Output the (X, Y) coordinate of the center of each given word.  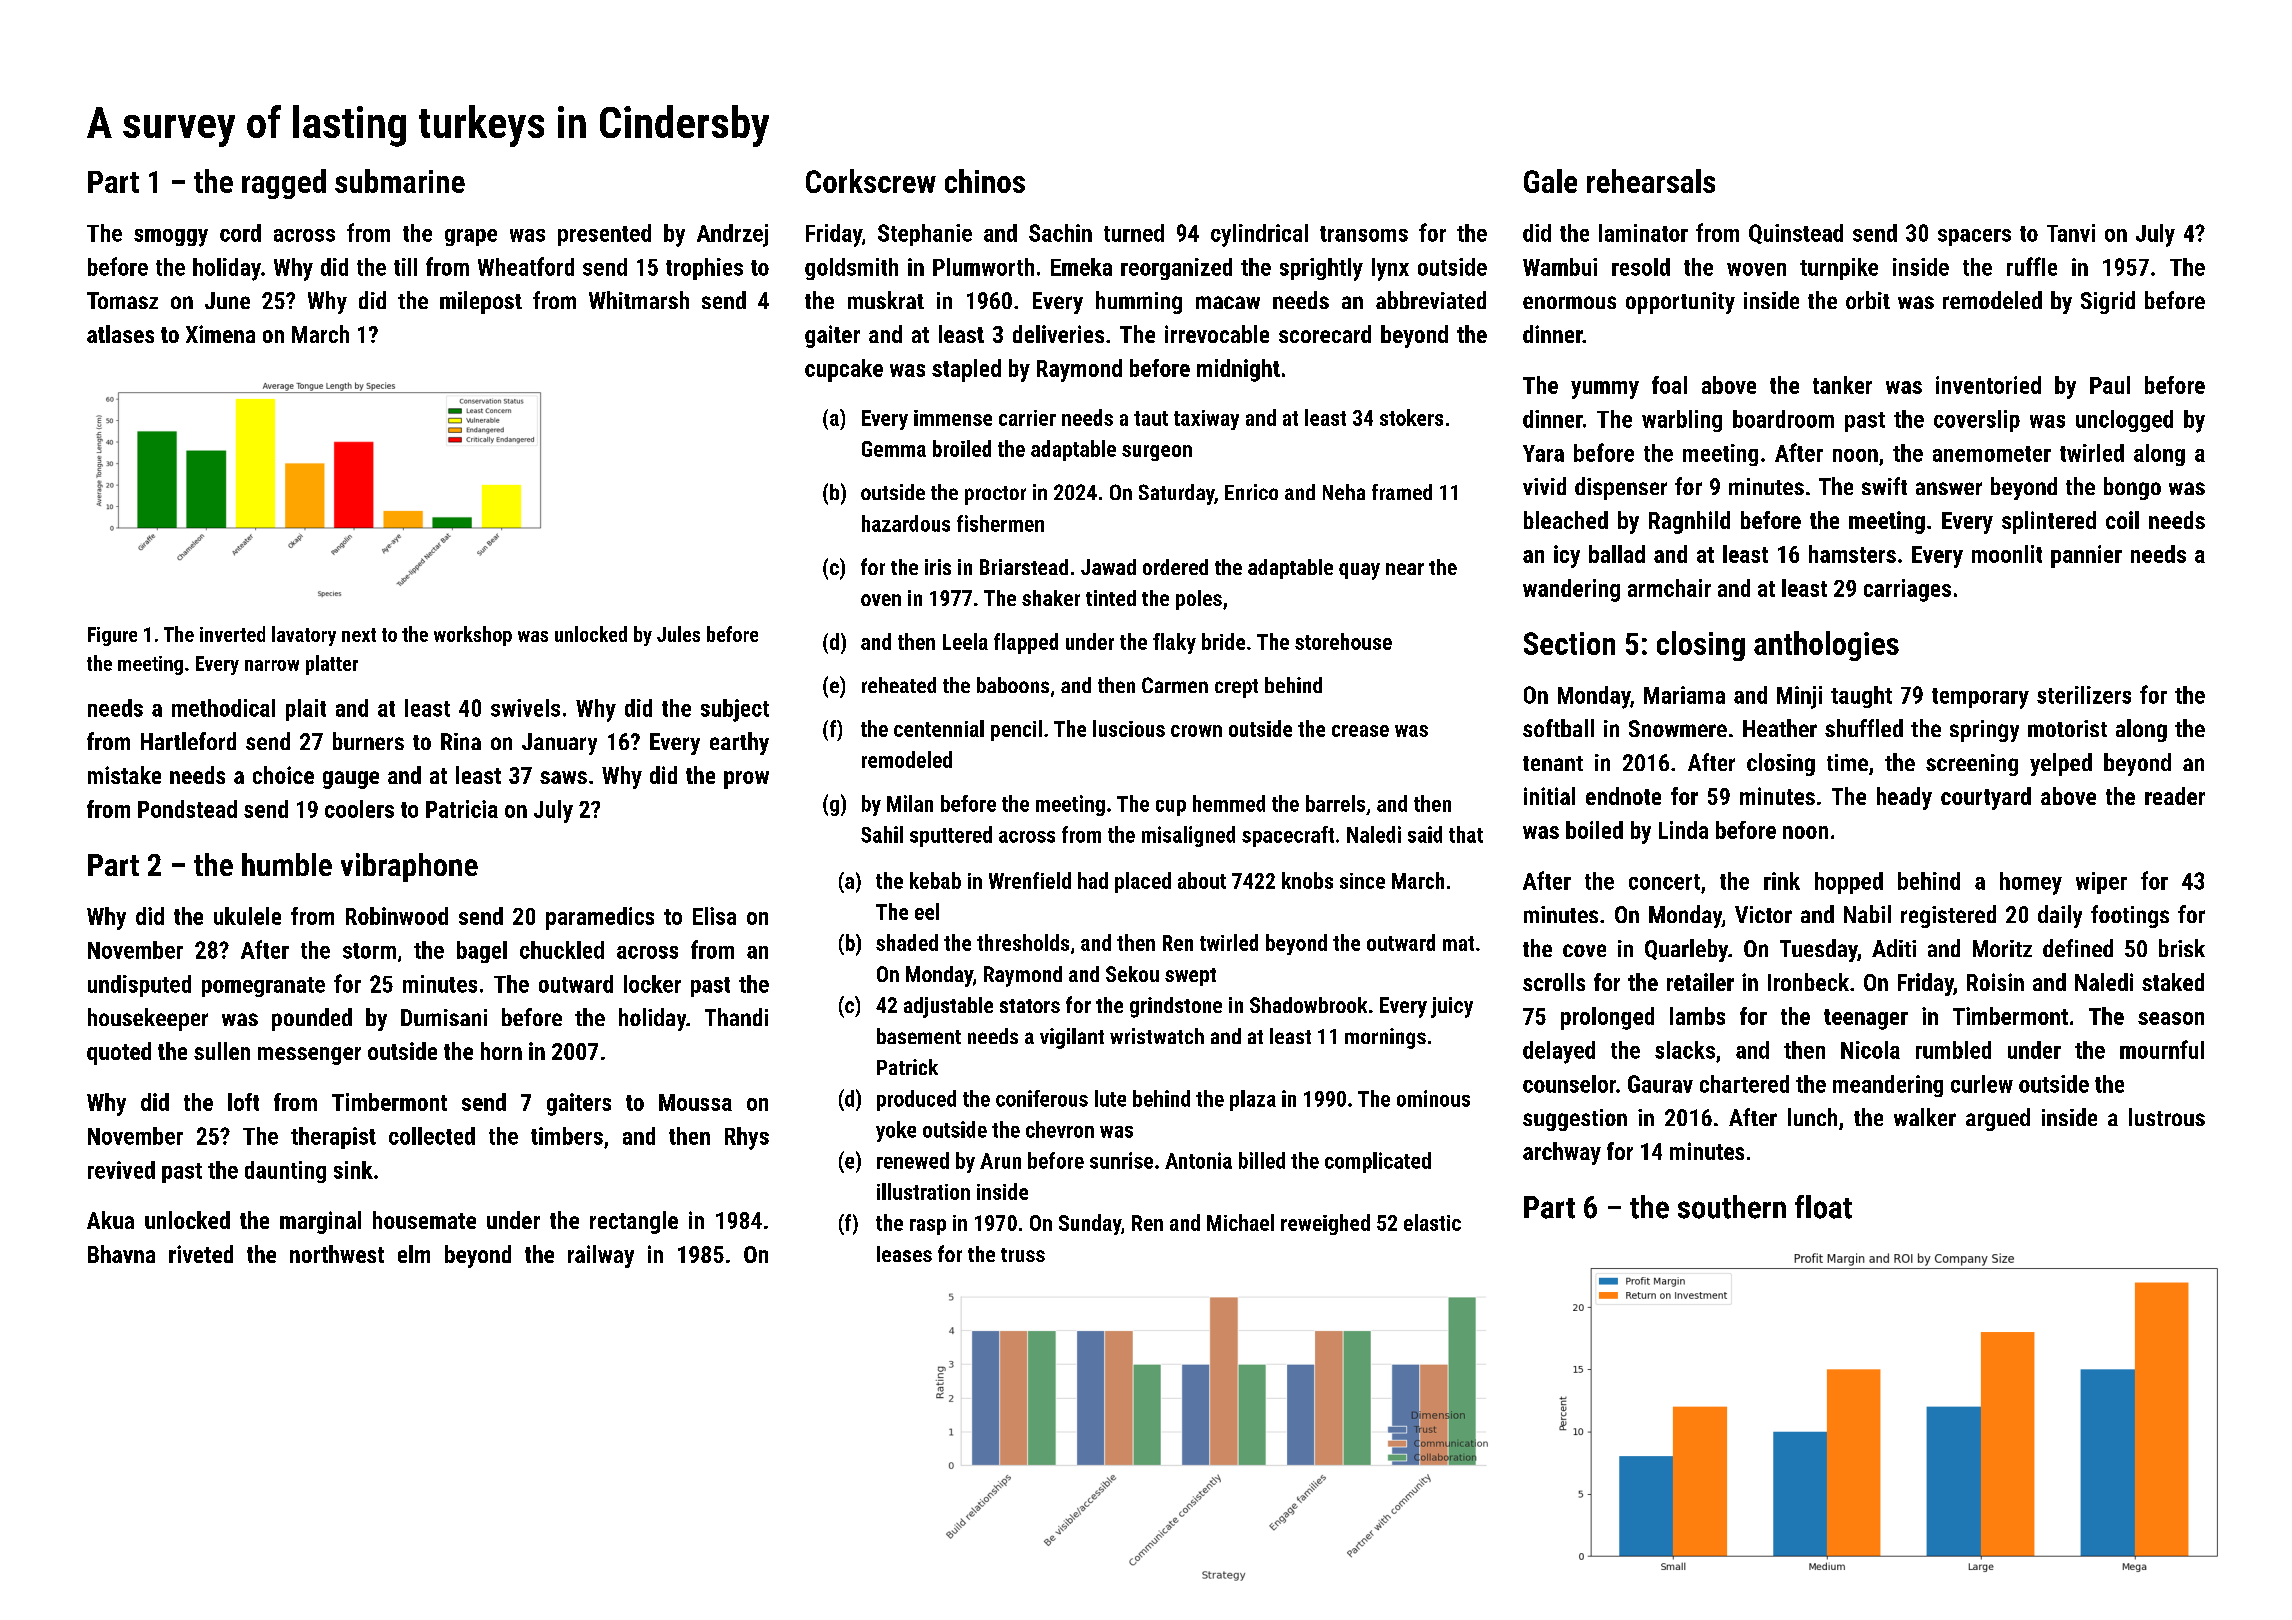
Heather (1780, 728)
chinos (985, 181)
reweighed (1325, 1224)
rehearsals (1651, 181)
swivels (525, 708)
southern (1732, 1207)
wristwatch (1157, 1036)
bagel (482, 952)
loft (243, 1102)
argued (1998, 1119)
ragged (284, 184)
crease (1360, 731)
